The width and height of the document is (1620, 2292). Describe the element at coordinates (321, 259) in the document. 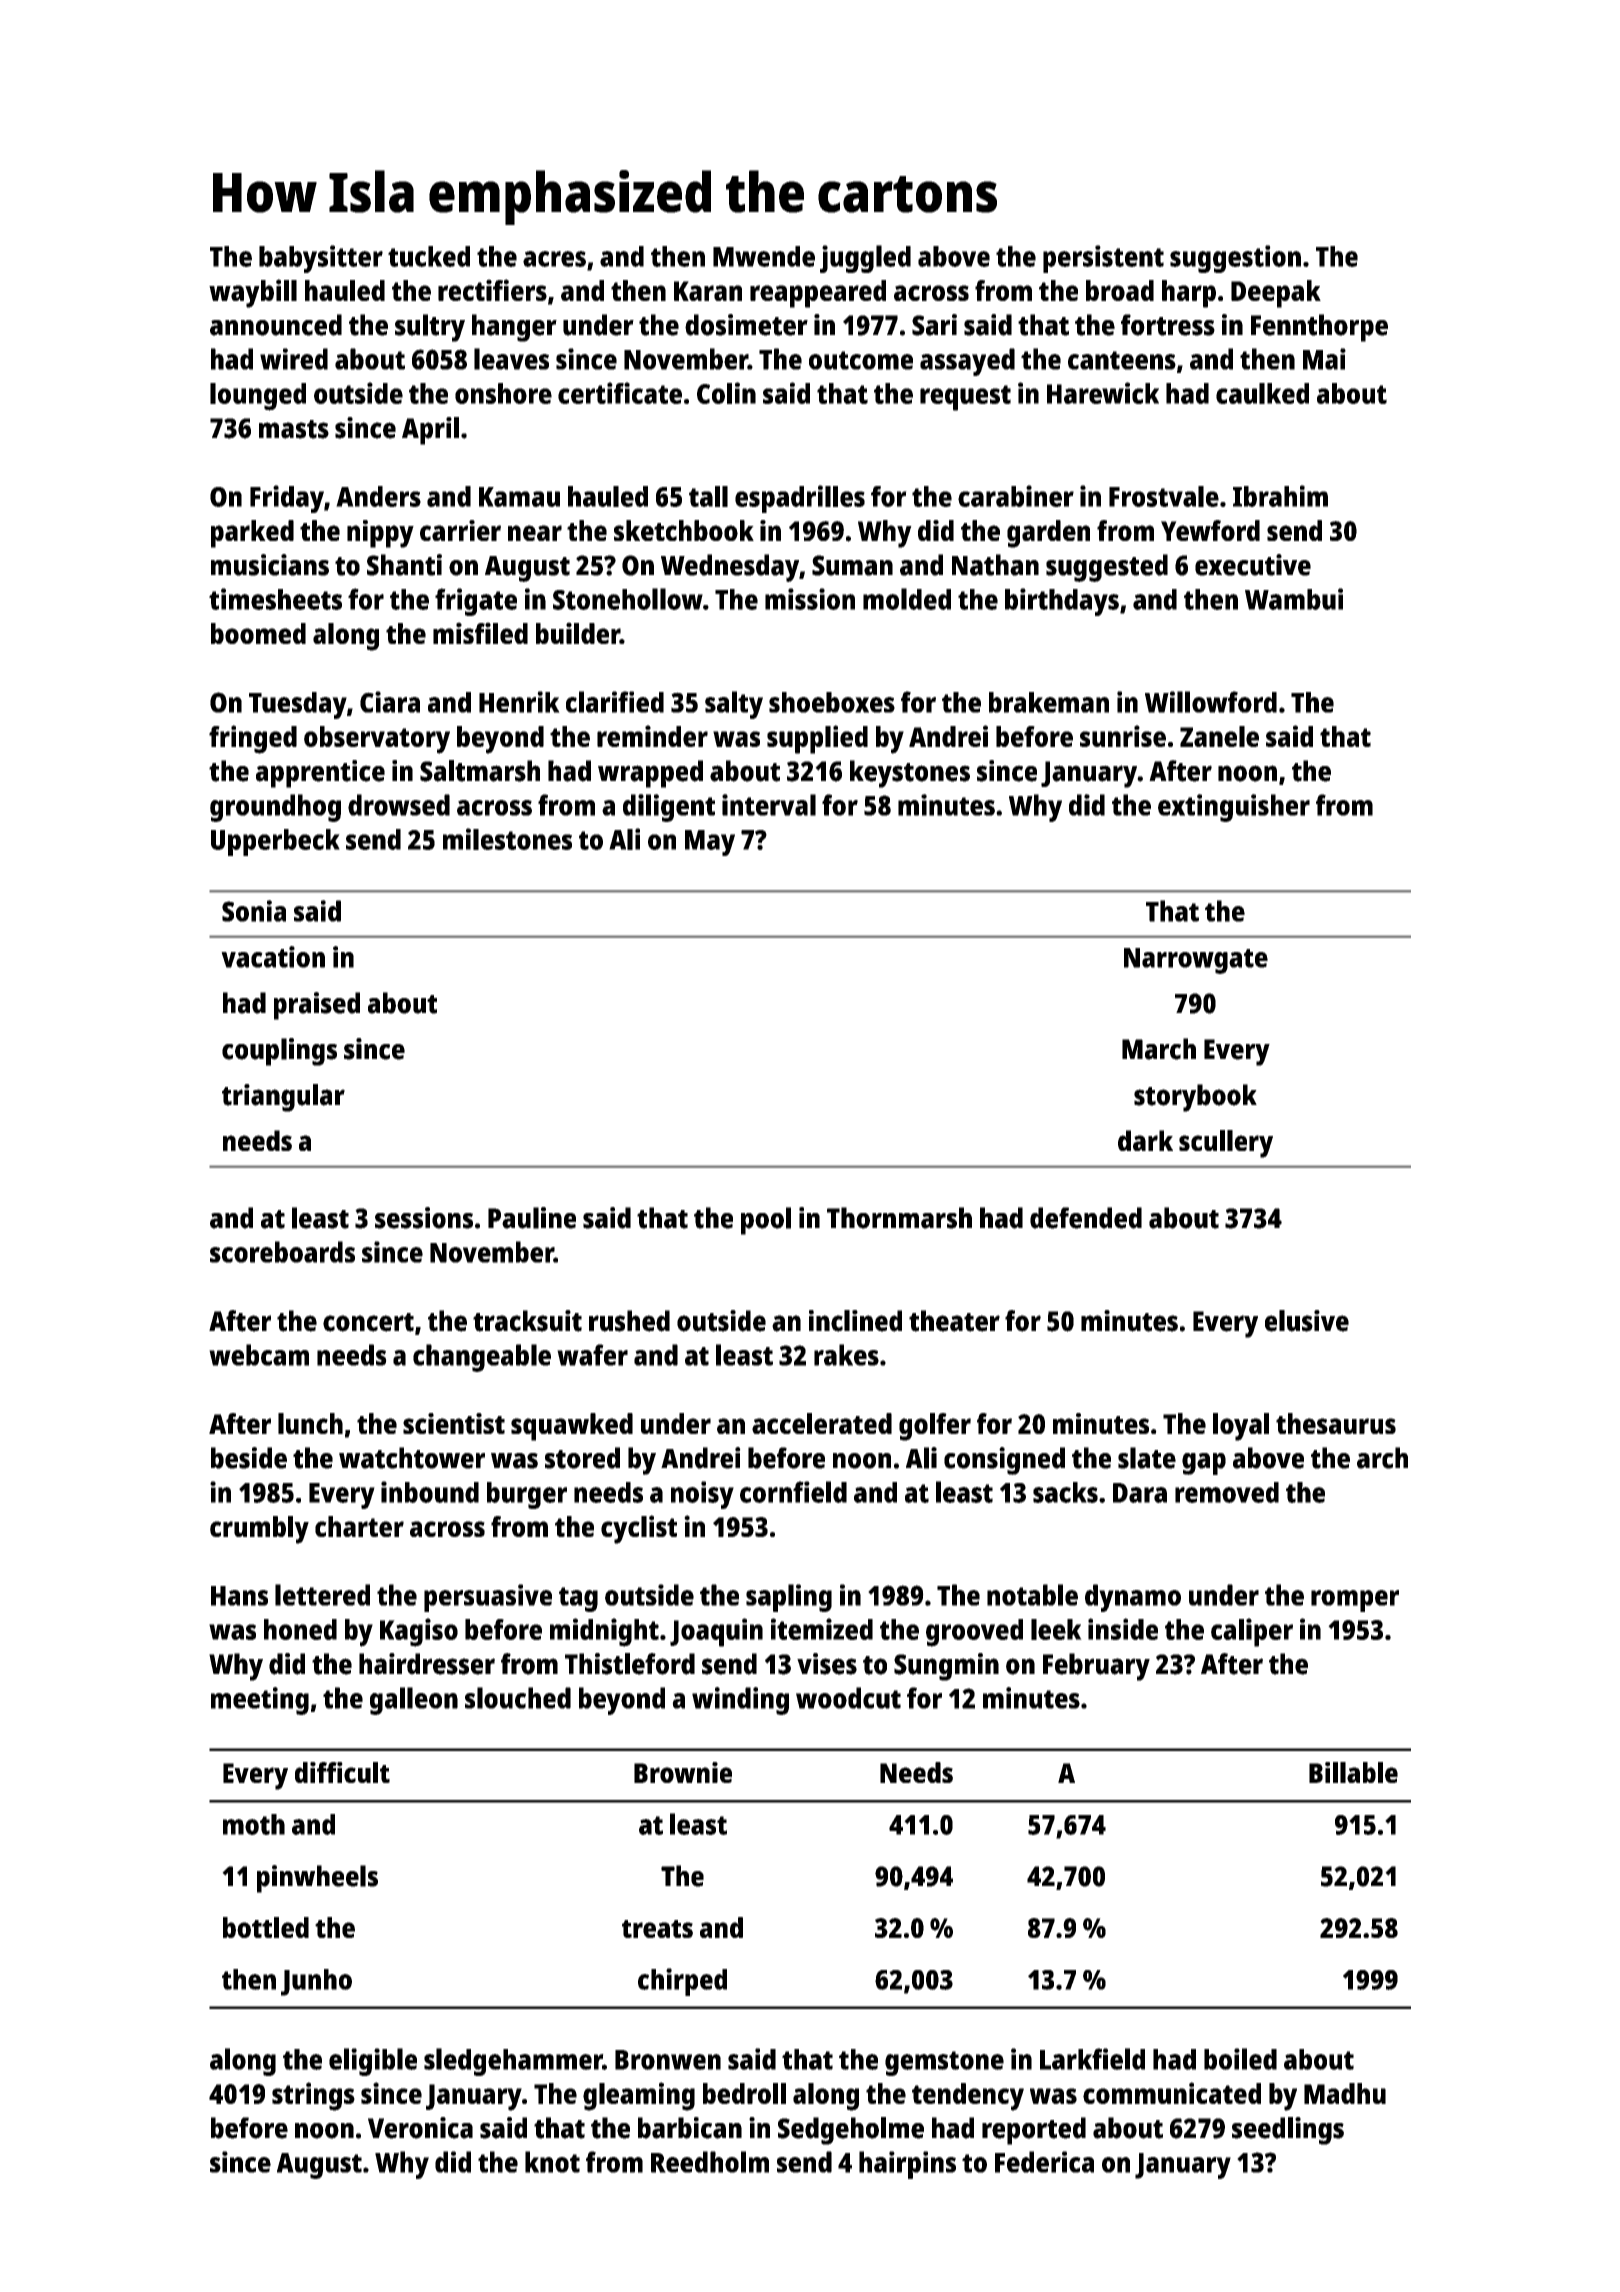

I see `babysitter` at that location.
